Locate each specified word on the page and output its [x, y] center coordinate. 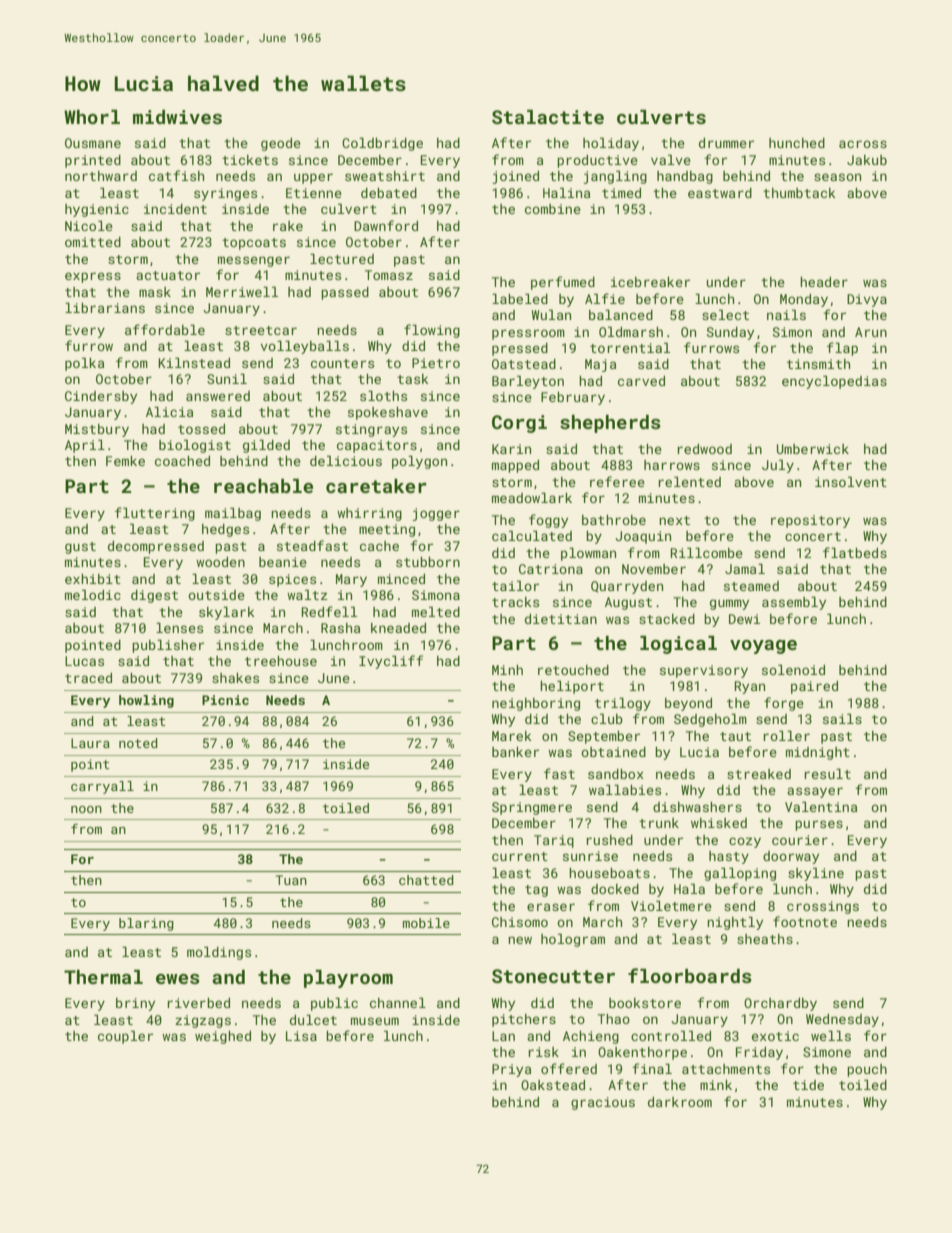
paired [814, 687]
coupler [125, 1037]
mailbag [233, 514]
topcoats [254, 244]
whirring [369, 514]
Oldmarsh [631, 331]
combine [553, 209]
